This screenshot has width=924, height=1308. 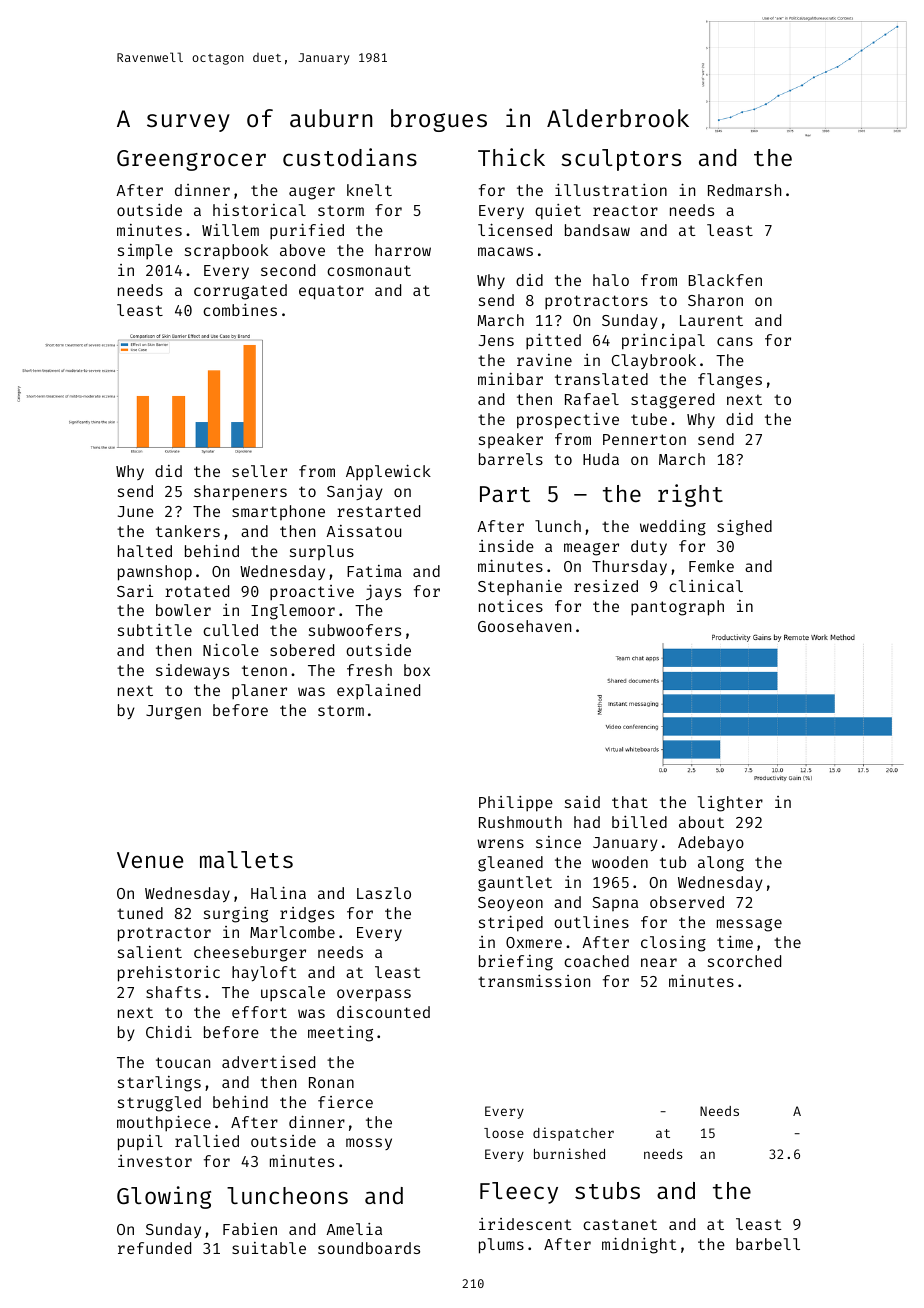 What do you see at coordinates (417, 670) in the screenshot?
I see `box` at bounding box center [417, 670].
